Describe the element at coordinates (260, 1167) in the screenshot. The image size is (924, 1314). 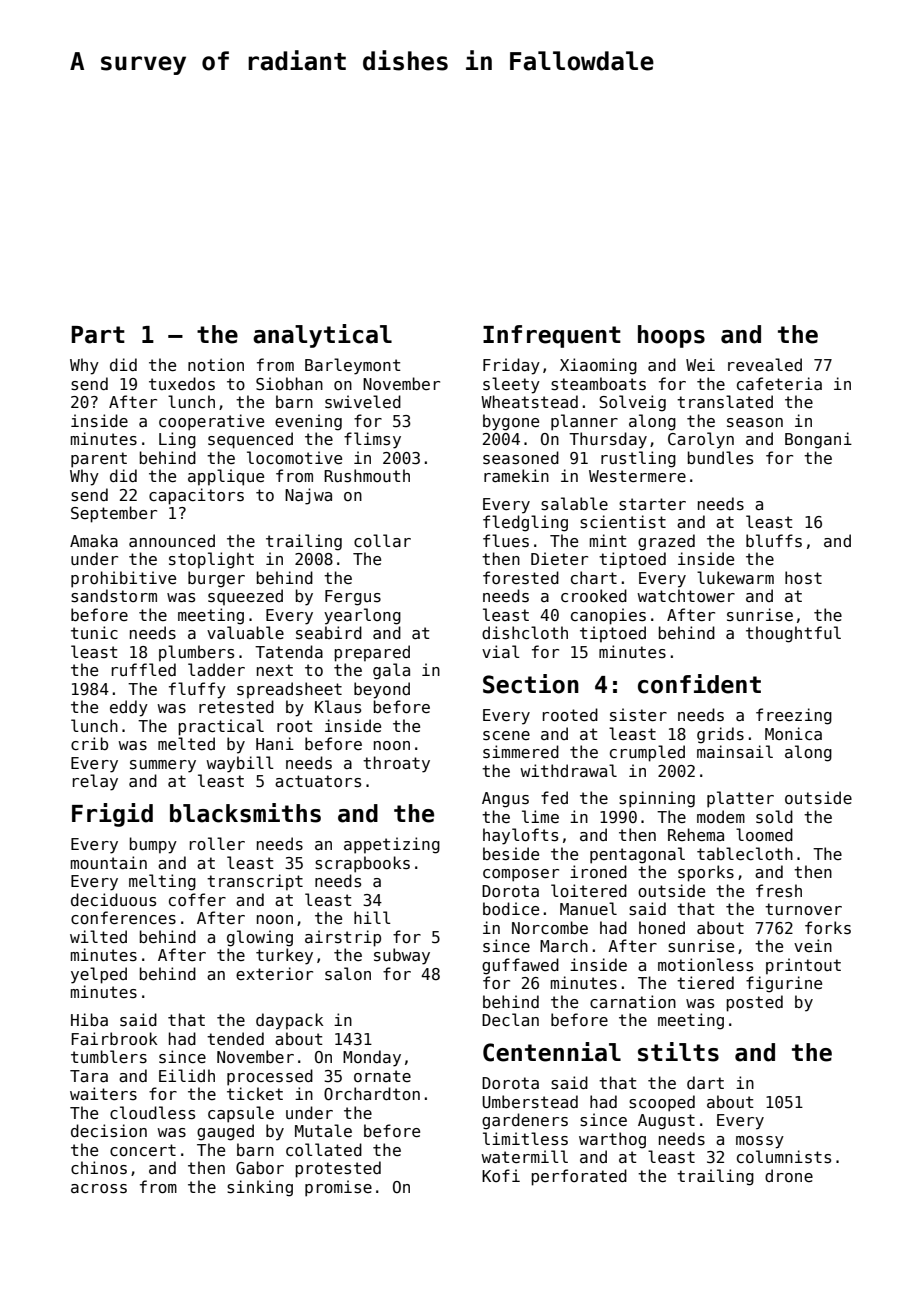
I see `Gabor` at that location.
